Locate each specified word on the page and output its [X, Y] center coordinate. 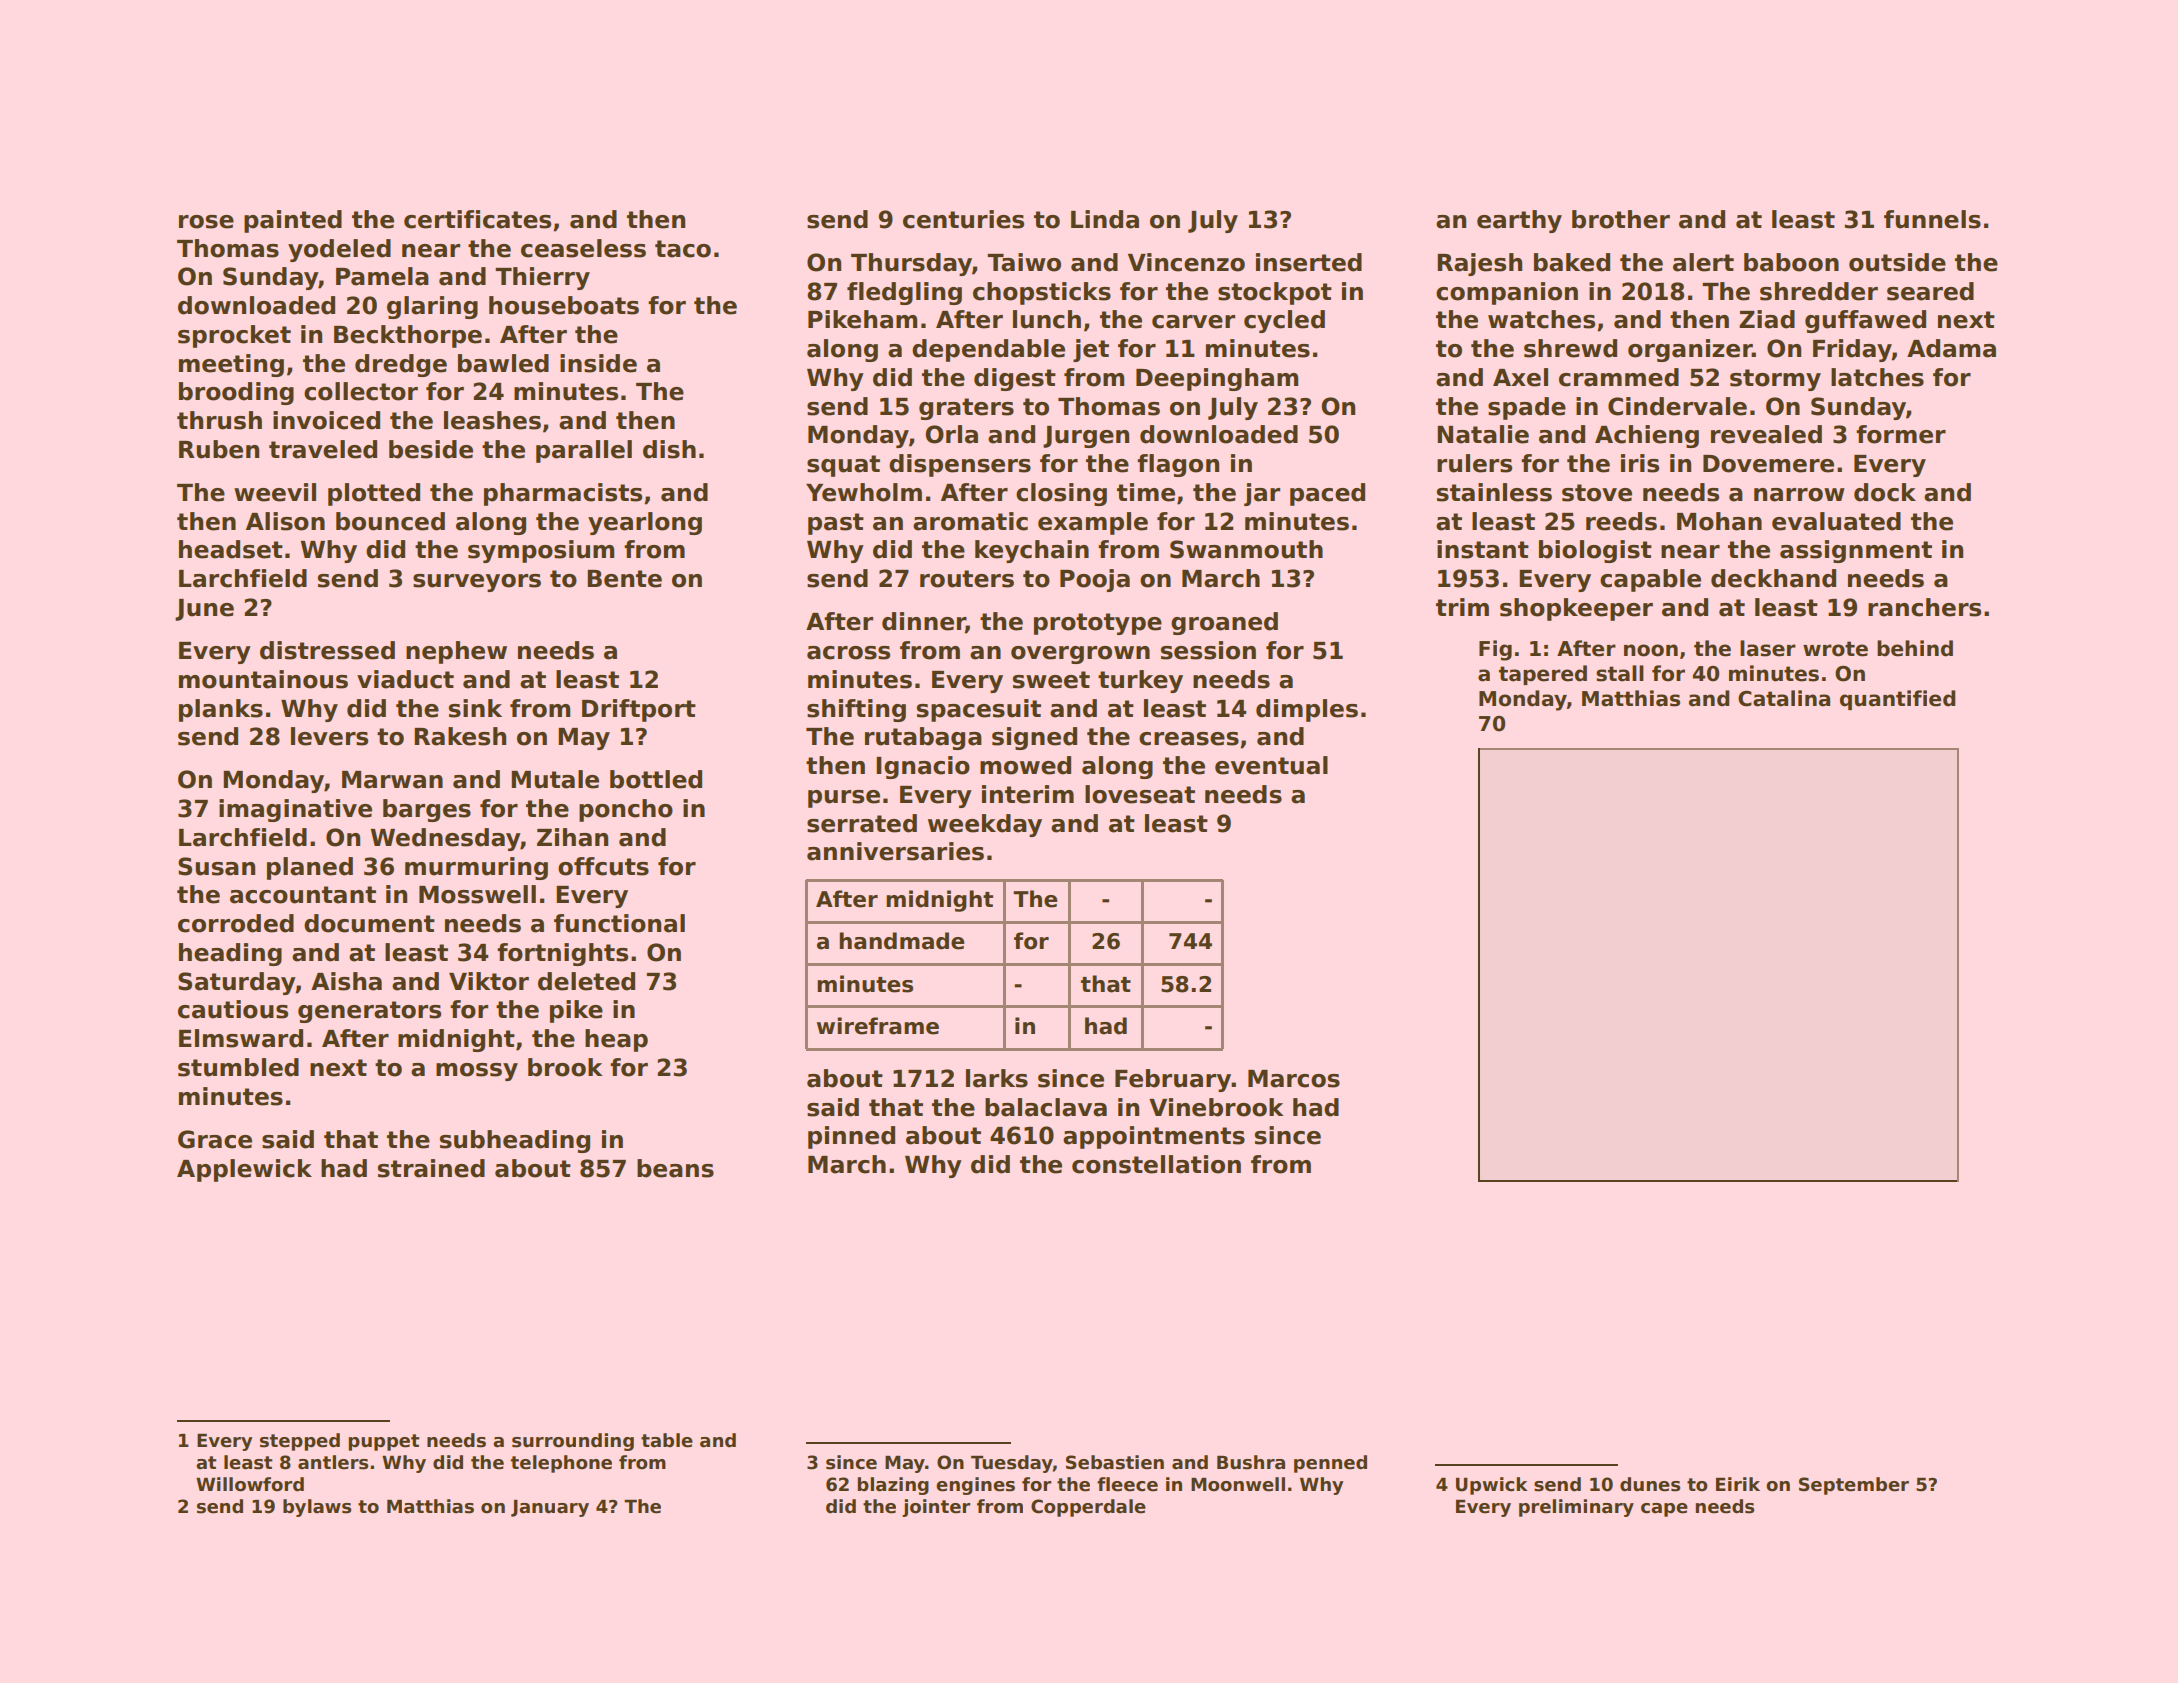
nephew [456, 652]
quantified [1897, 700]
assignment [1856, 551]
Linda [1105, 219]
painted [293, 221]
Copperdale [1088, 1508]
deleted [586, 981]
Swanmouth [1246, 549]
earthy [1519, 221]
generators [369, 1012]
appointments [1154, 1137]
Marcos [1294, 1079]
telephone [561, 1464]
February [1173, 1080]
